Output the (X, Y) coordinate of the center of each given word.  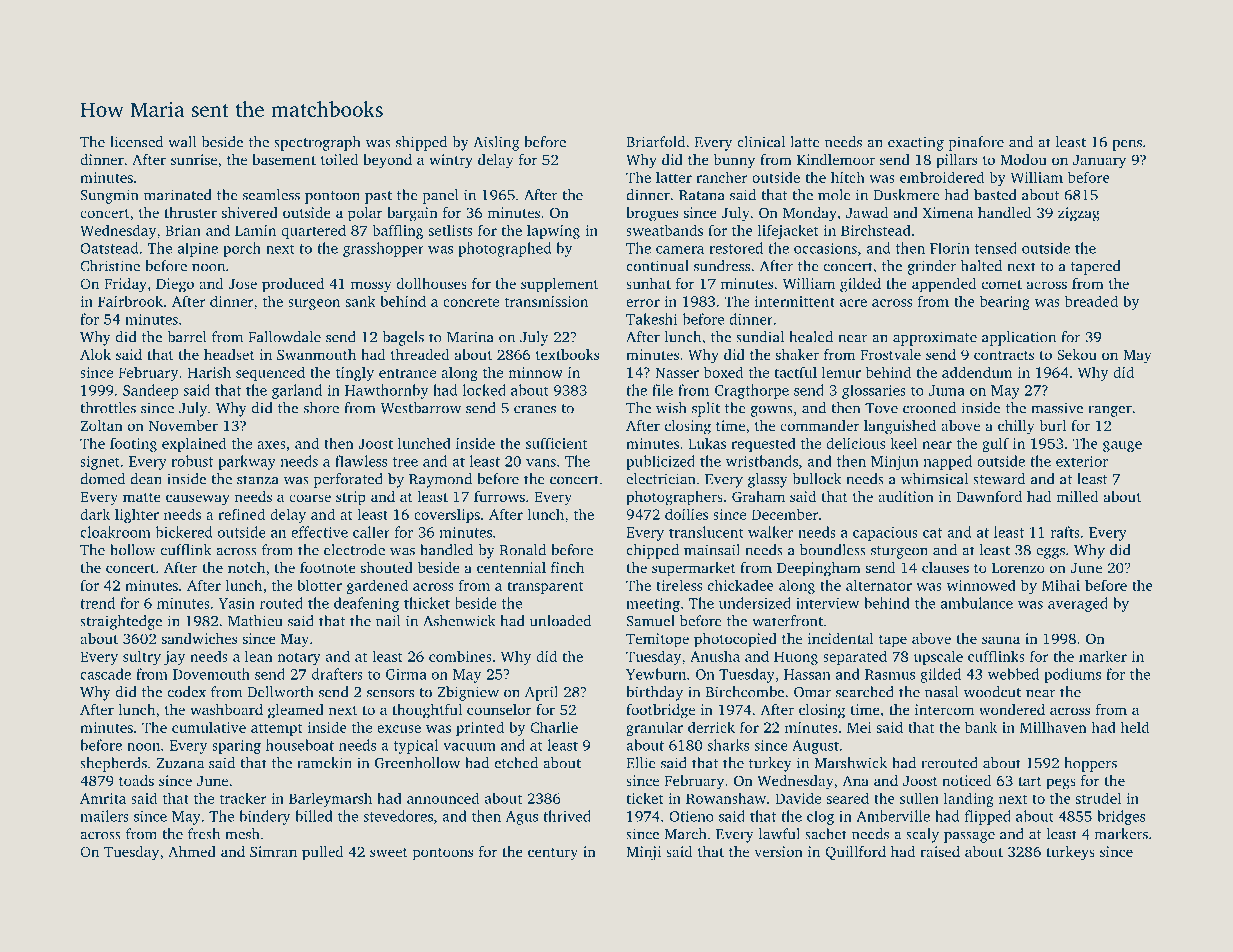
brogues (652, 214)
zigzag (1079, 214)
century (553, 854)
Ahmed (192, 851)
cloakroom (115, 532)
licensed (136, 142)
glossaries (874, 391)
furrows (499, 496)
